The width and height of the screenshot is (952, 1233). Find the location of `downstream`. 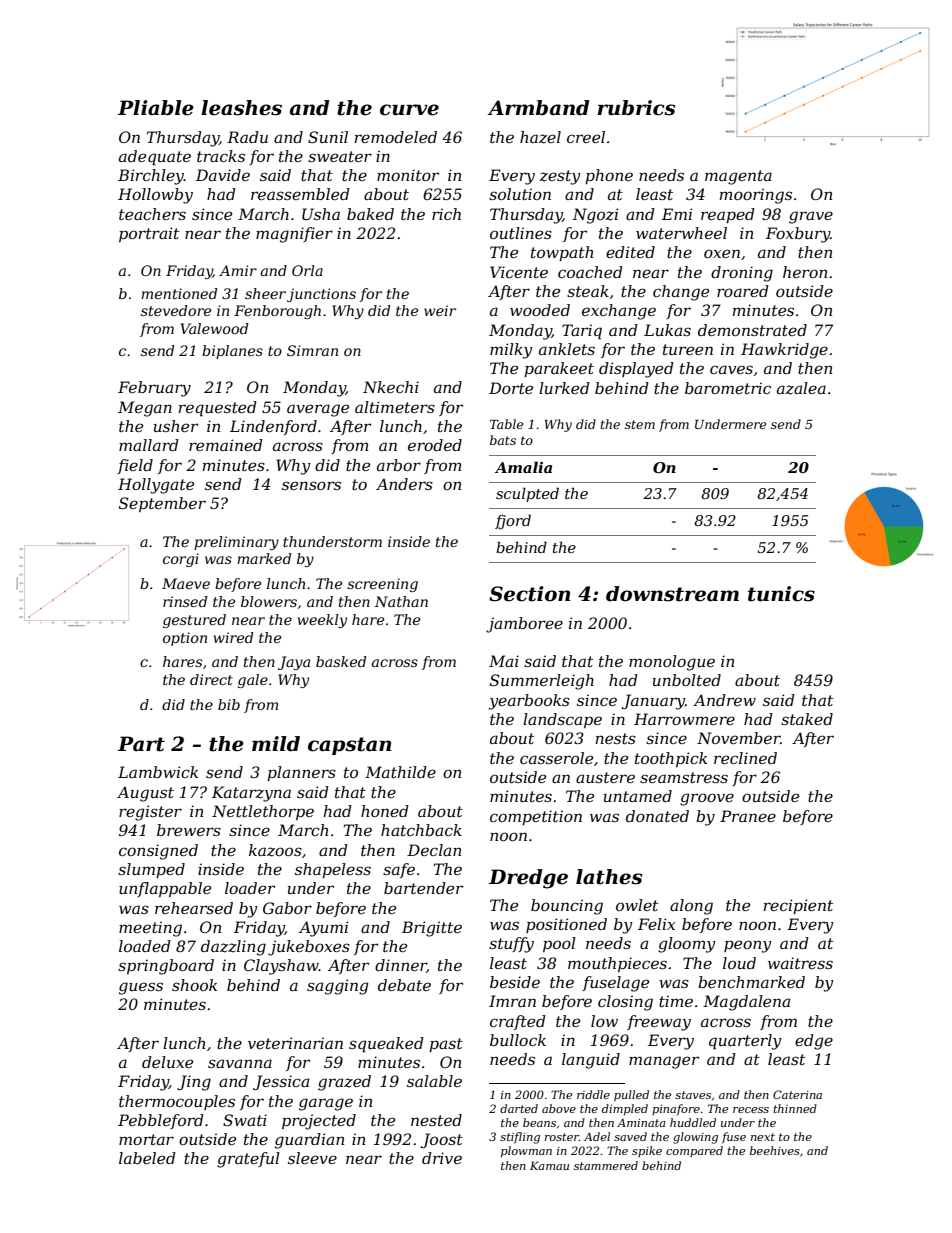

downstream is located at coordinates (672, 594).
